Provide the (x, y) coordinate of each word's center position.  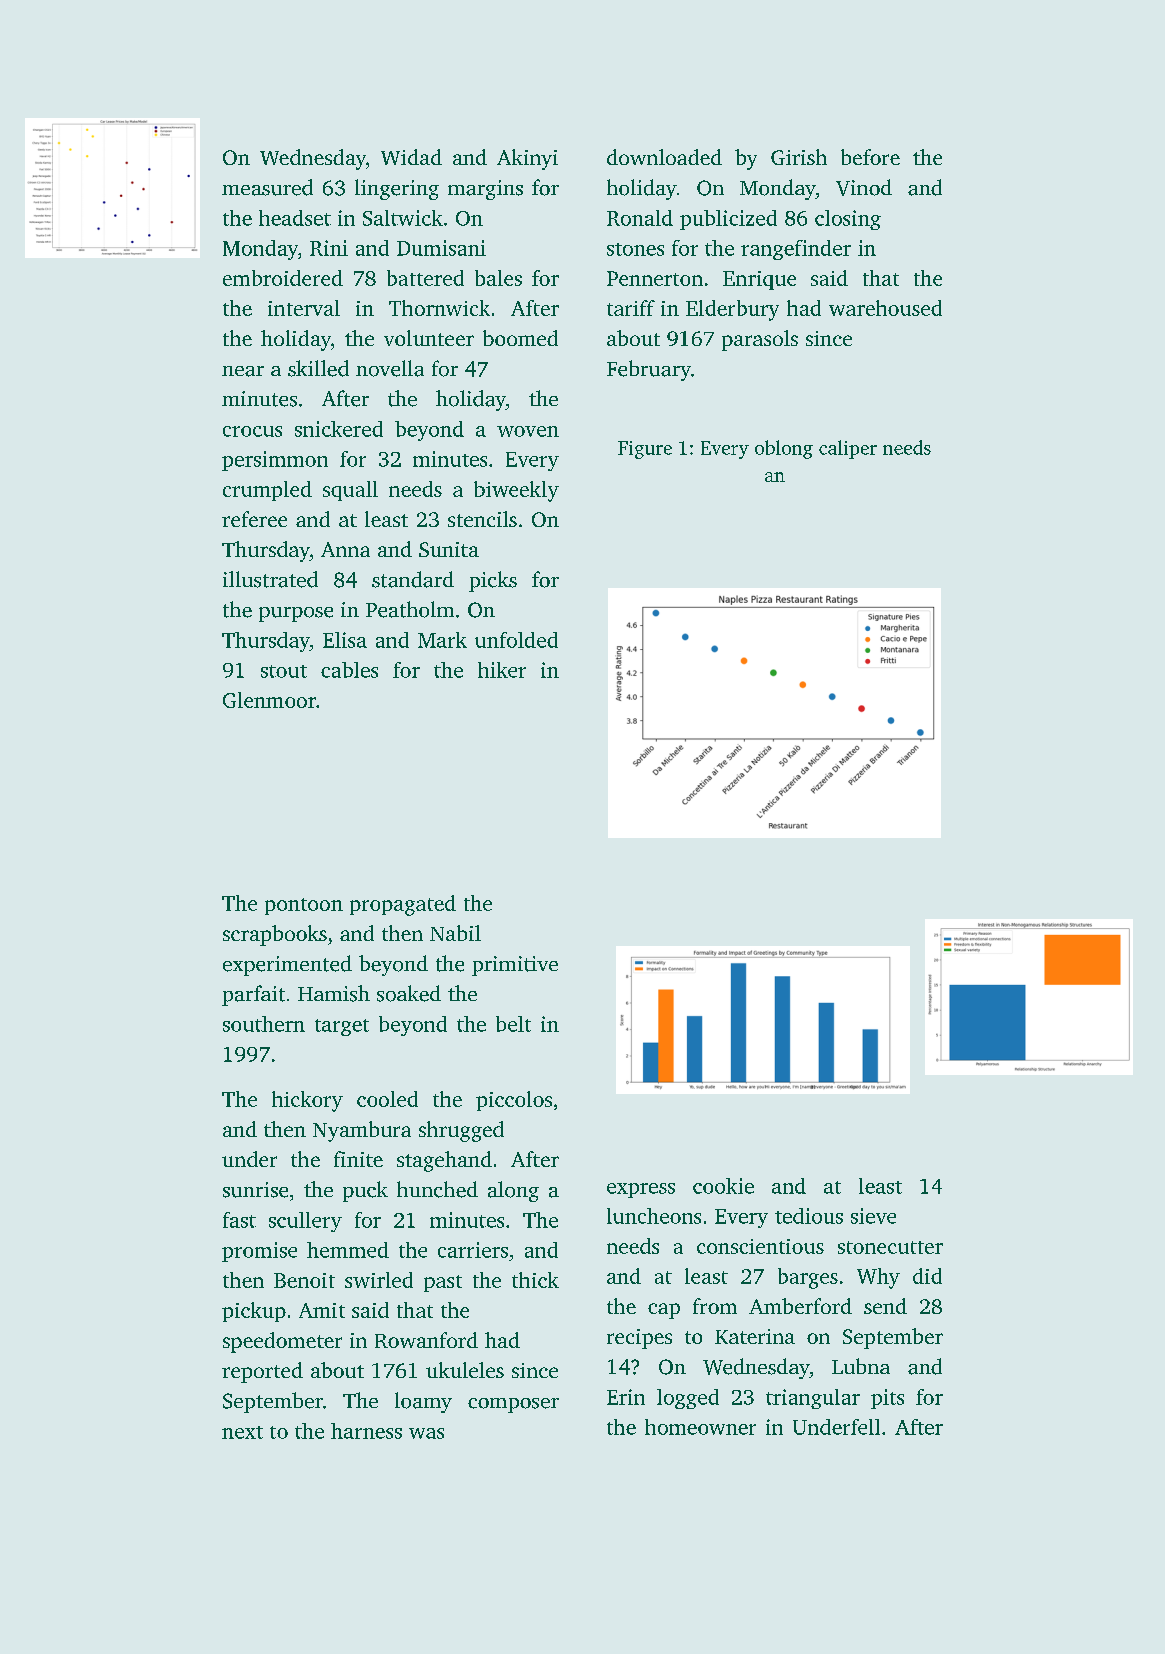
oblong (784, 449)
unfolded (516, 640)
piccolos (514, 1101)
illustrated (270, 579)
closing (848, 220)
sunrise (255, 1190)
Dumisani (441, 248)
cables (349, 670)
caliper (848, 449)
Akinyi (527, 159)
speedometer (282, 1342)
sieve (873, 1216)
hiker (502, 670)
